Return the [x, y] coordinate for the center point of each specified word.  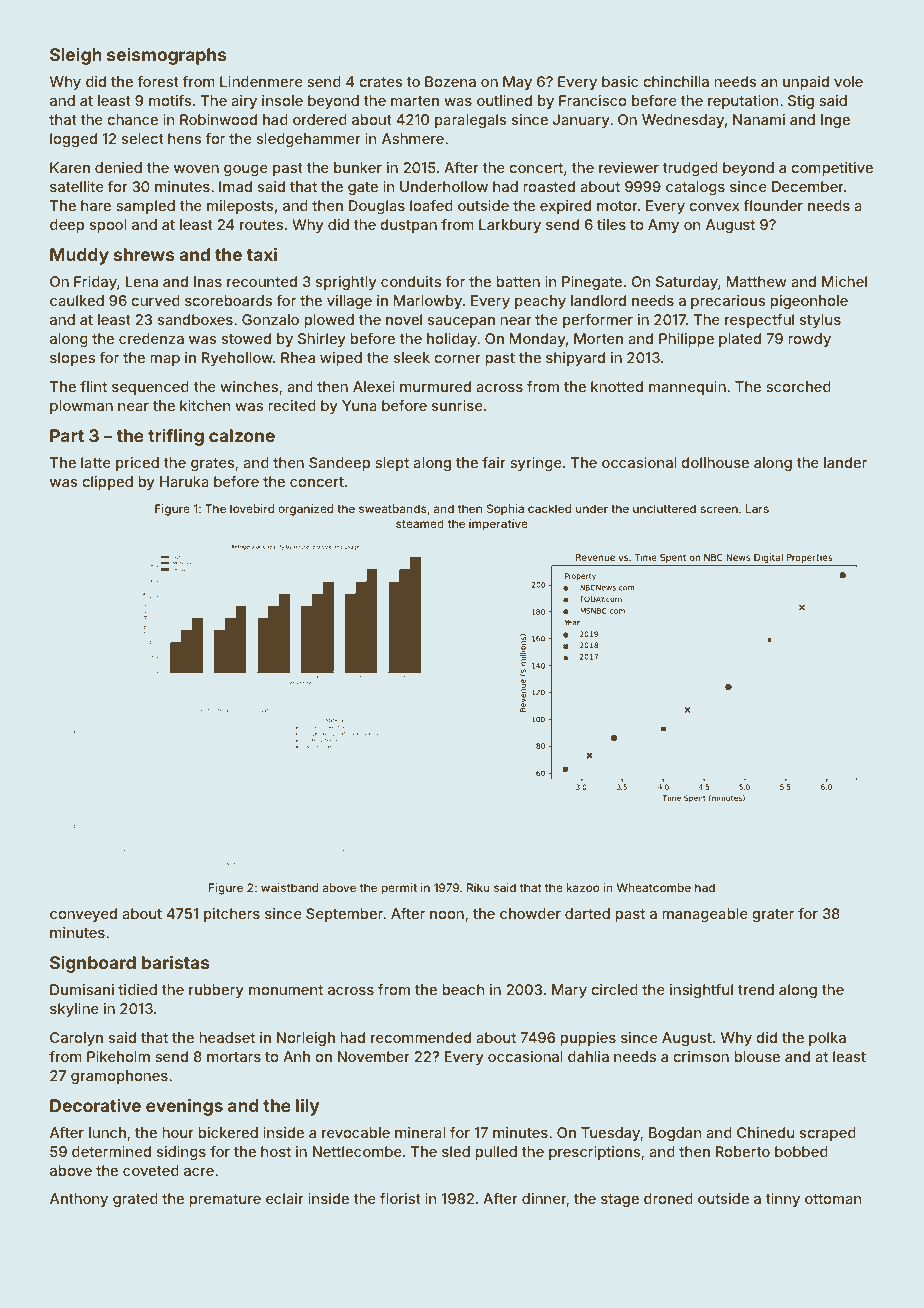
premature [225, 1200]
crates [381, 82]
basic [620, 81]
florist [400, 1198]
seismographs [167, 56]
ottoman [833, 1199]
